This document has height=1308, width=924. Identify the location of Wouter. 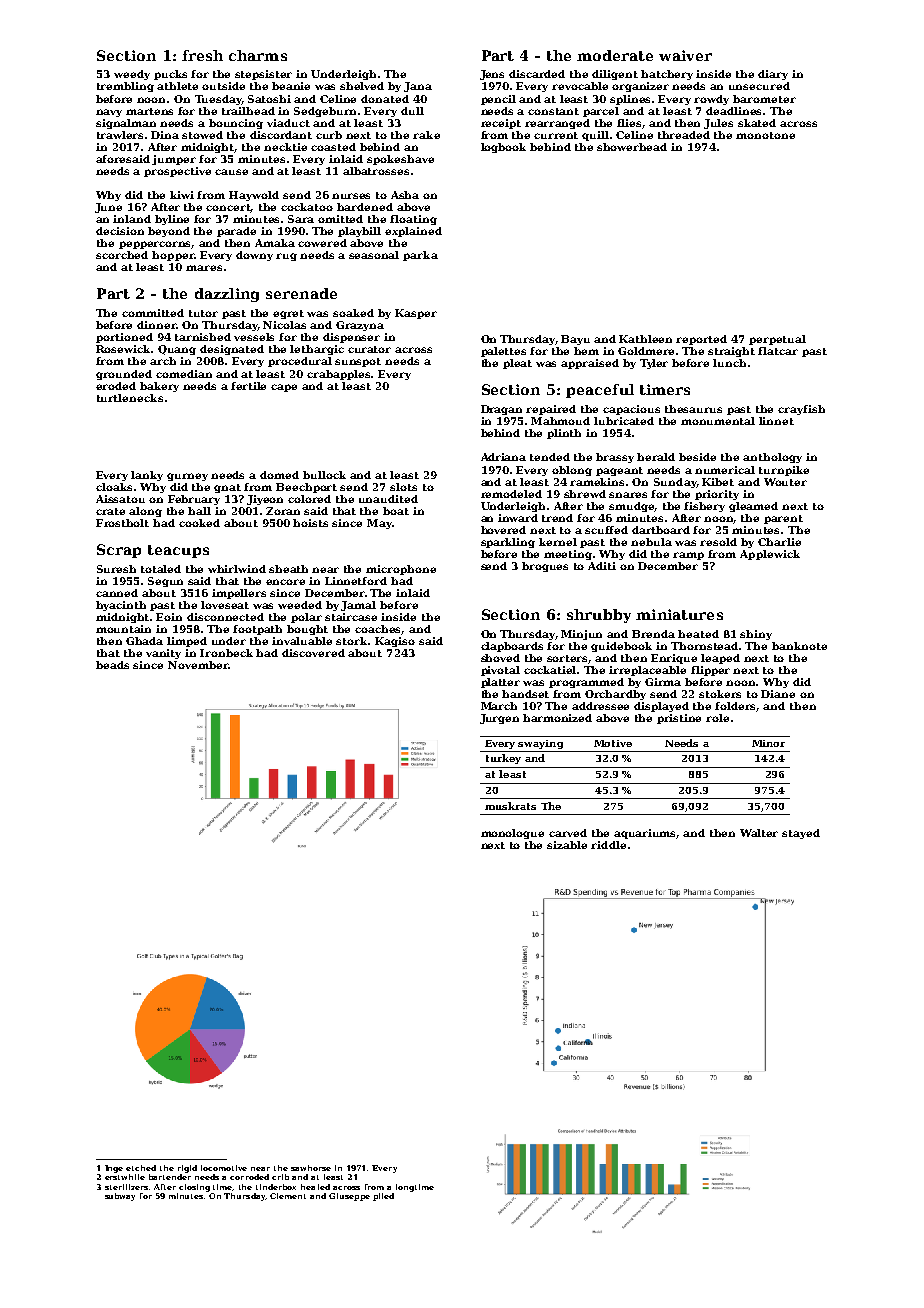
(785, 482).
